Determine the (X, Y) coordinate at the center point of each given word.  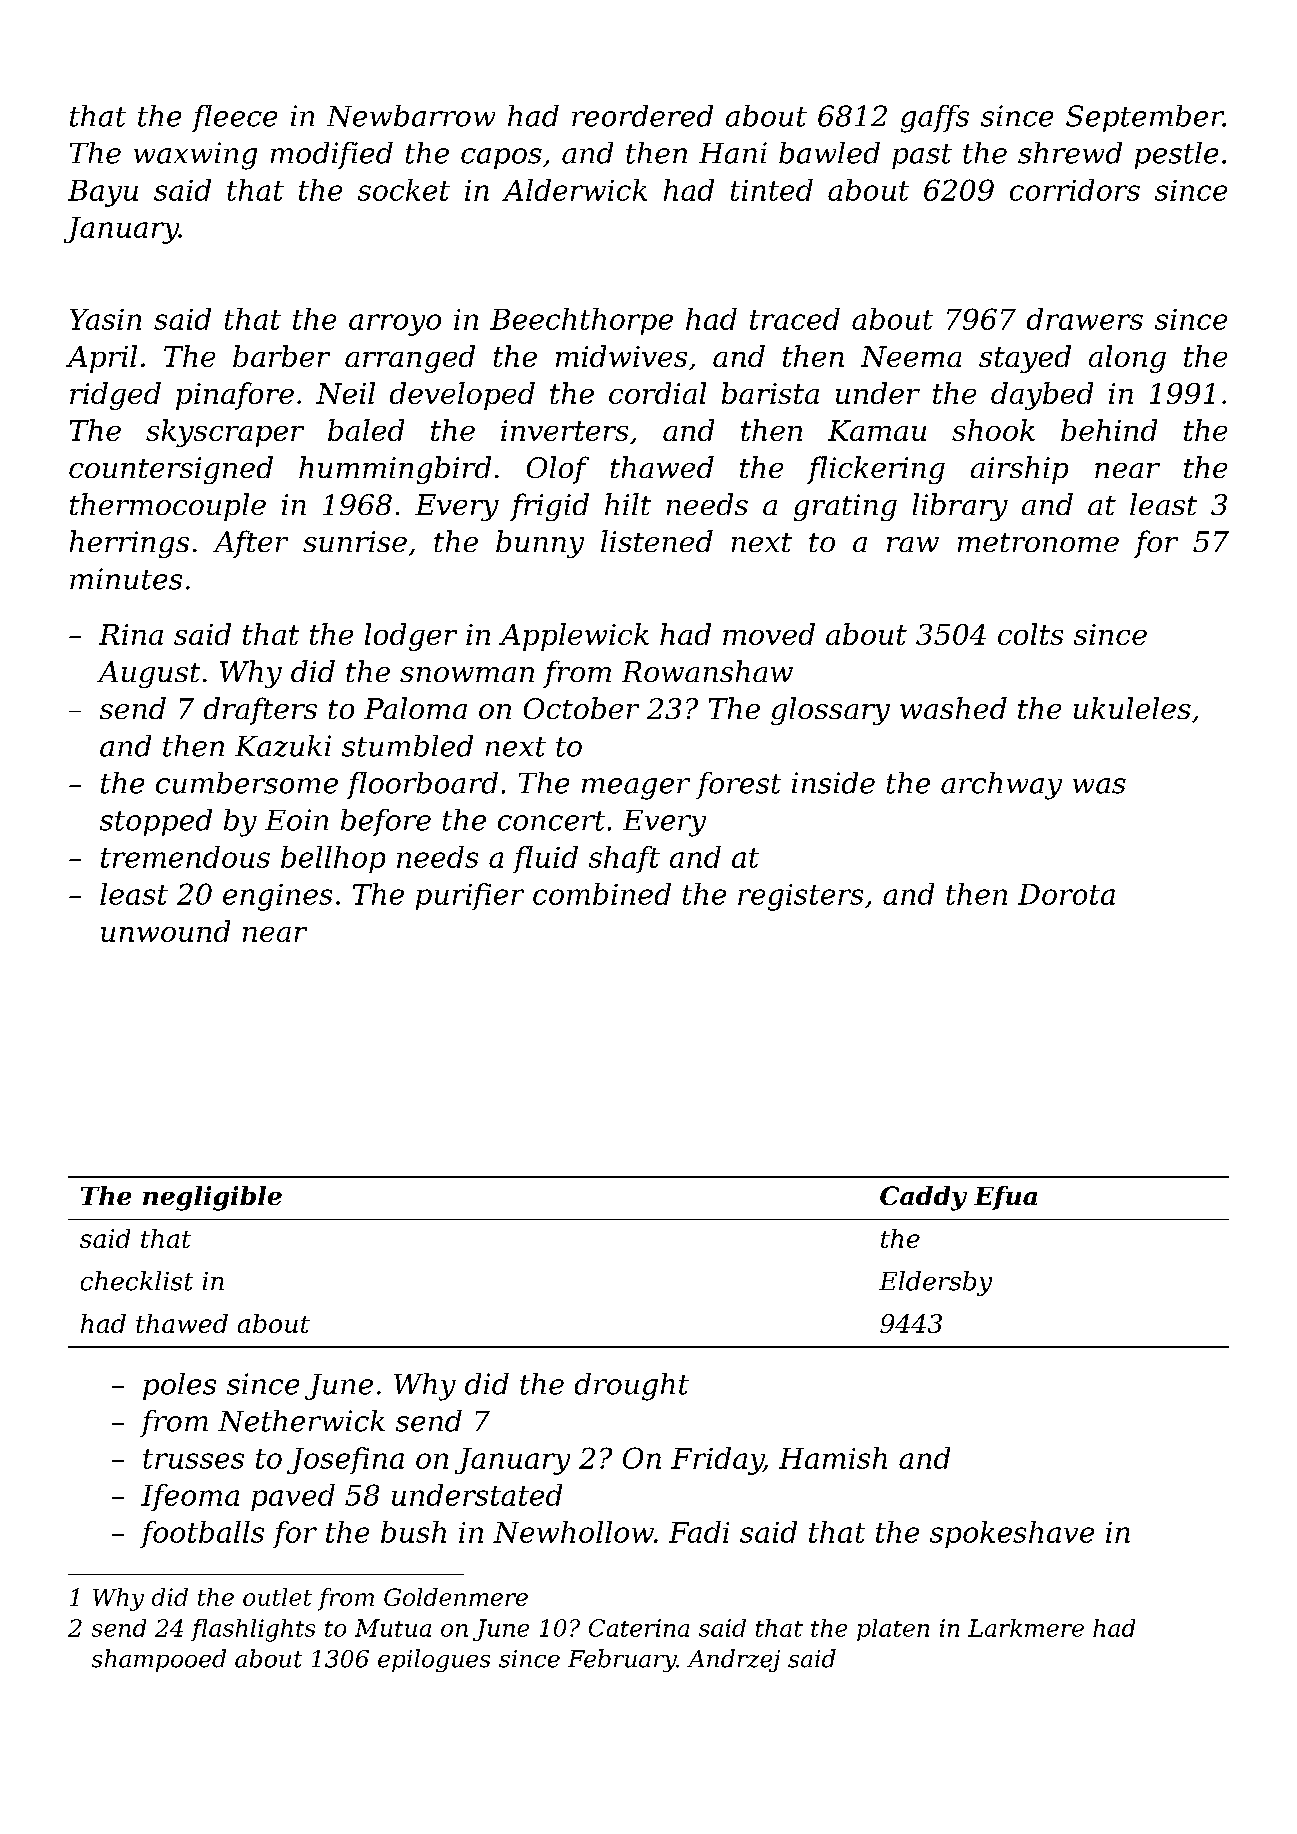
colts (1030, 634)
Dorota (1066, 894)
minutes (126, 579)
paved (293, 1497)
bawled (829, 153)
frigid (549, 507)
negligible (212, 1198)
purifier (470, 896)
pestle (1176, 155)
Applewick (574, 637)
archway (1001, 786)
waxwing (195, 156)
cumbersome (247, 783)
